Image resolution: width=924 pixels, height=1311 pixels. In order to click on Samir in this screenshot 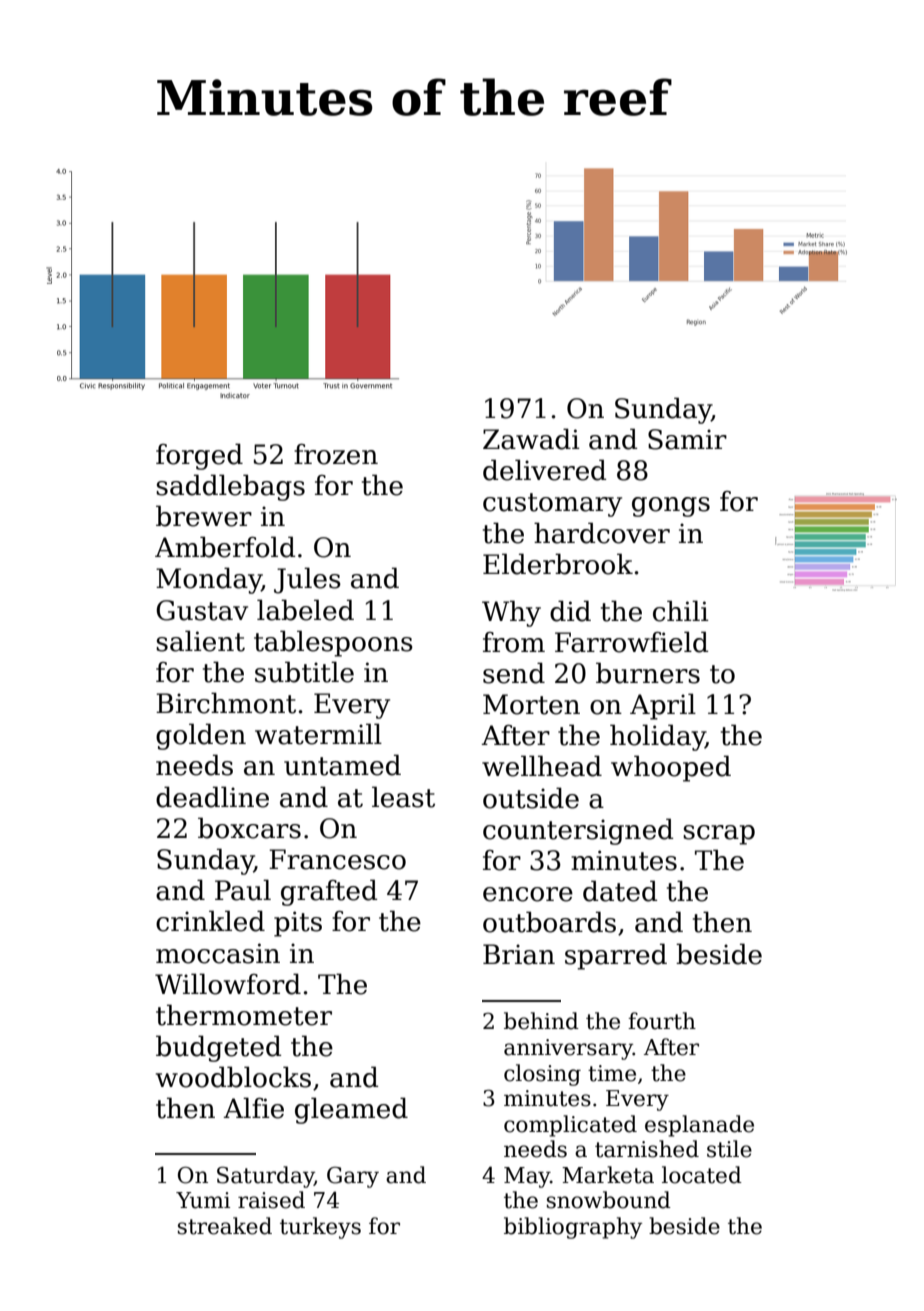, I will do `click(687, 439)`.
